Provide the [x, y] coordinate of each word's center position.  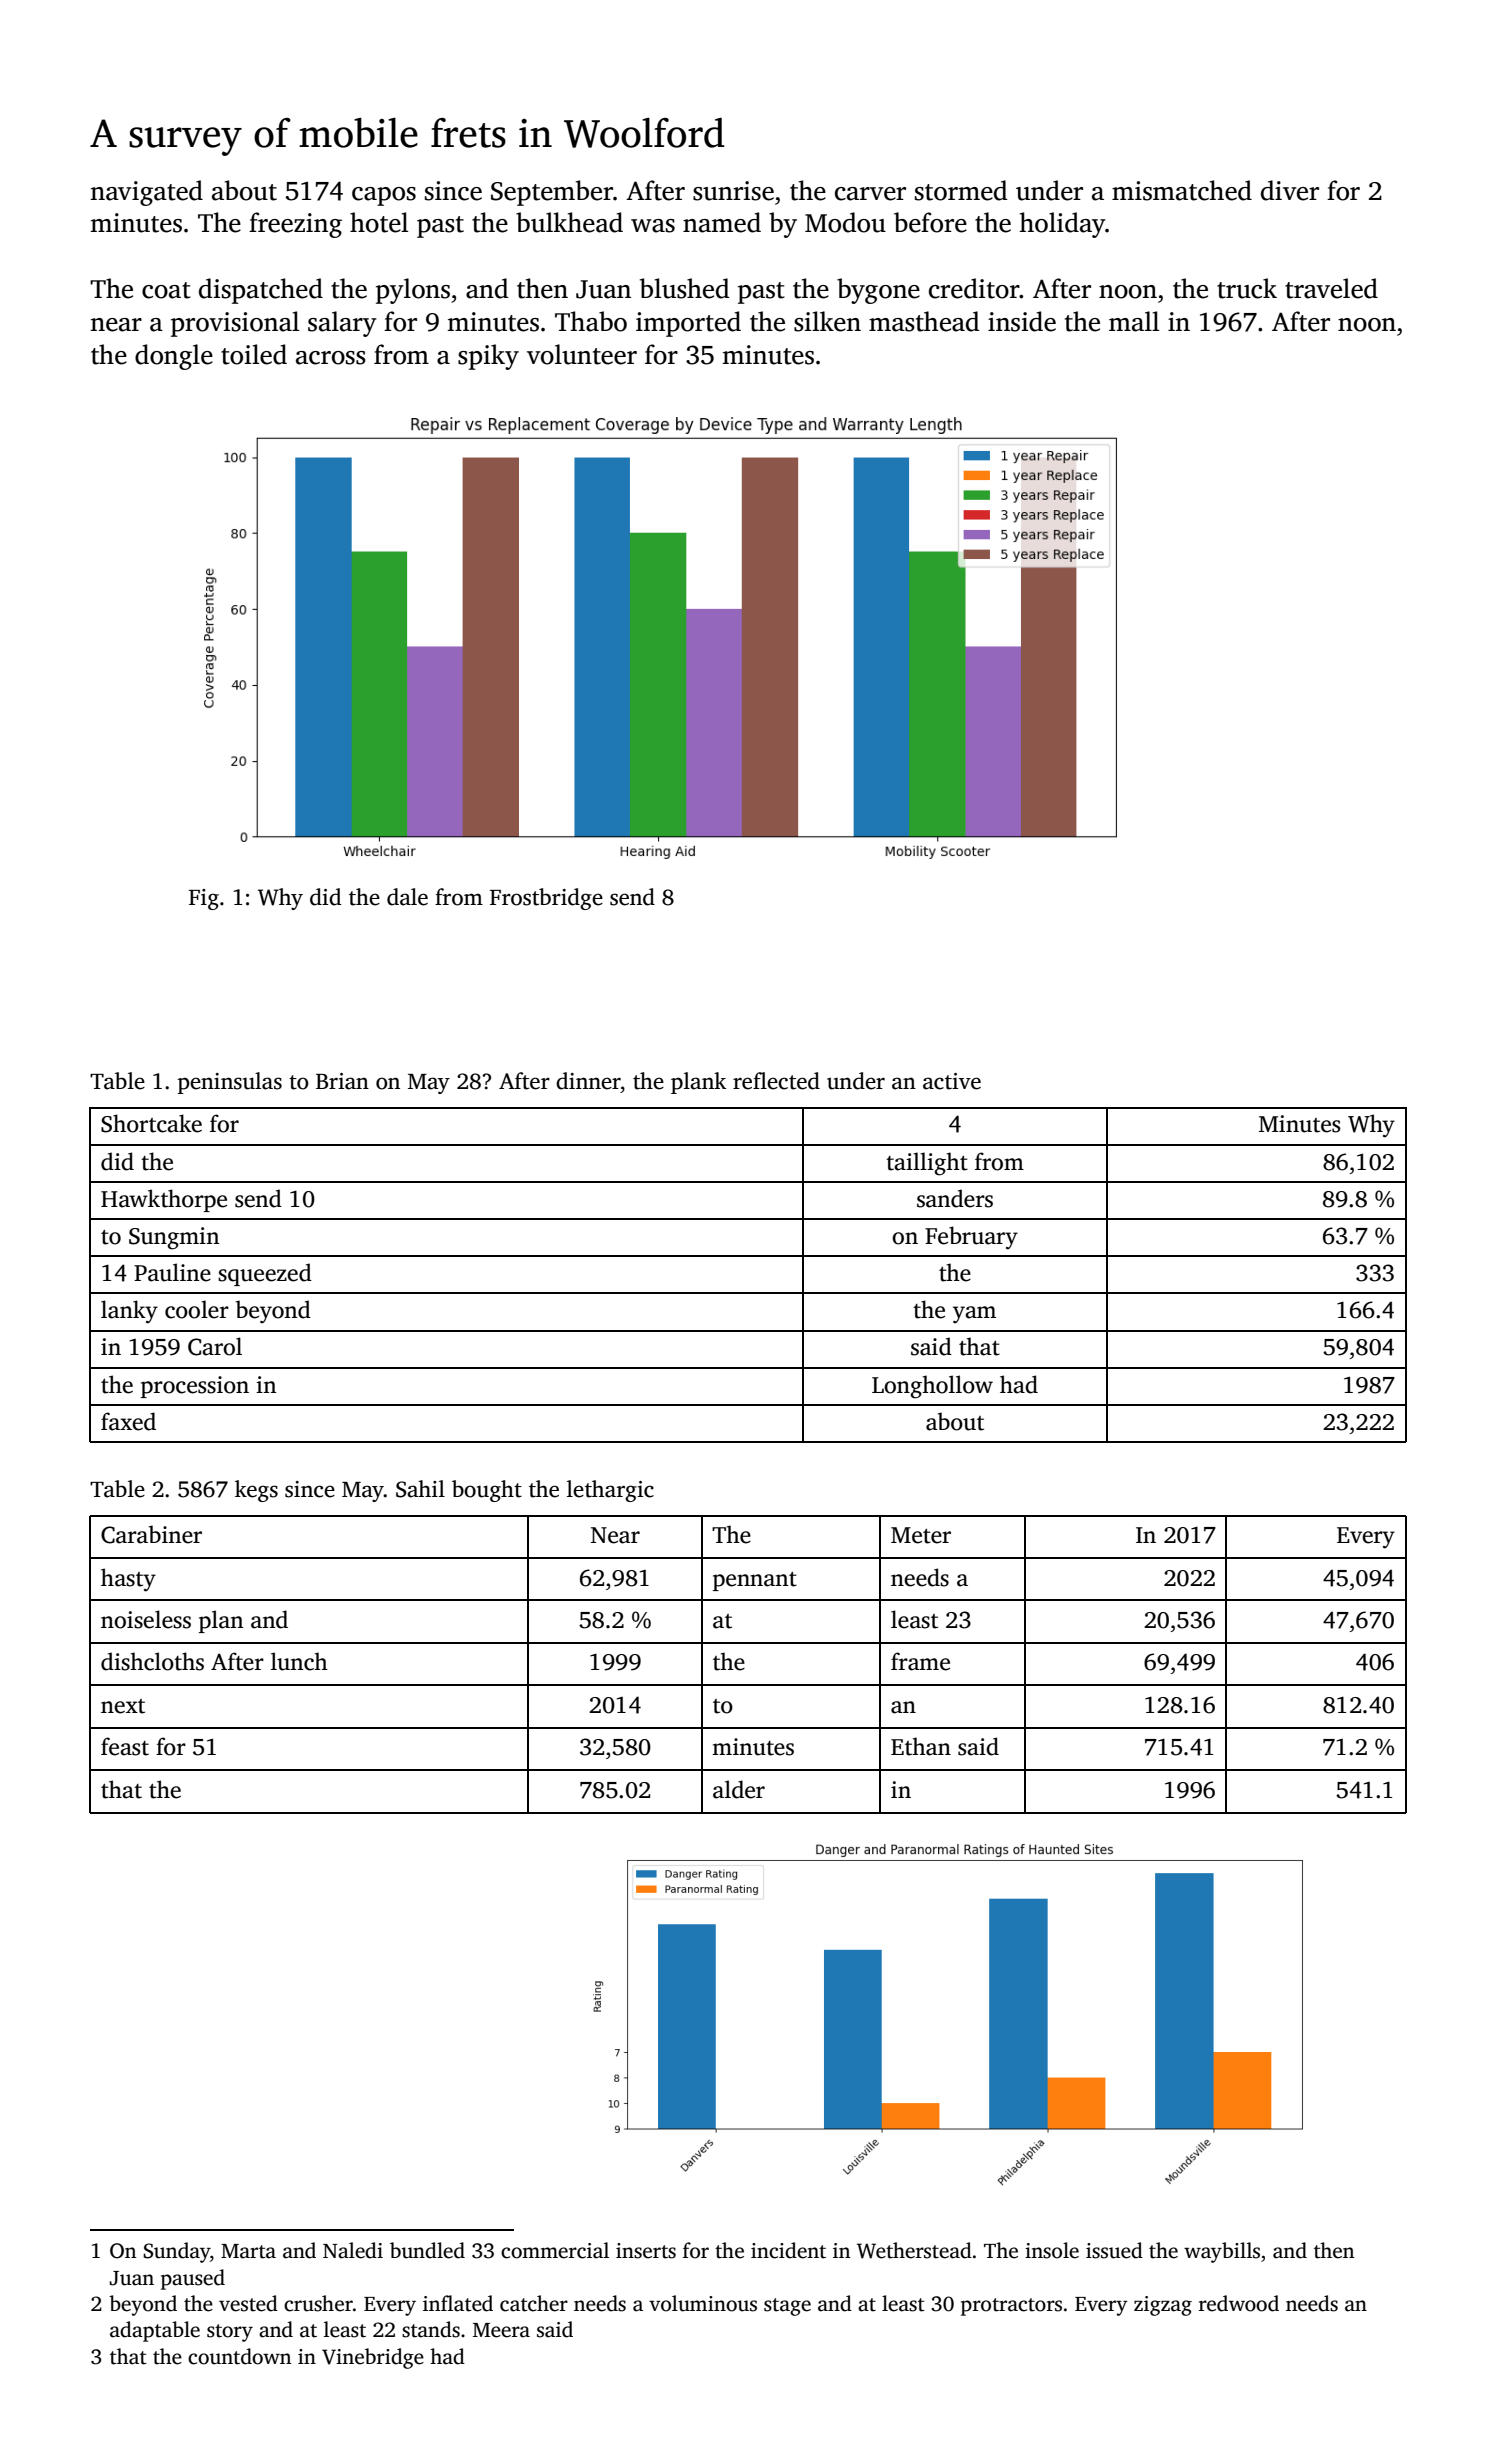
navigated [147, 193]
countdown [240, 2356]
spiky [488, 357]
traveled [1331, 288]
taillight [927, 1164]
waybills [1222, 2252]
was [653, 226]
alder [739, 1789]
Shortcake [151, 1123]
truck [1247, 288]
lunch [299, 1661]
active [952, 1081]
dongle [174, 357]
